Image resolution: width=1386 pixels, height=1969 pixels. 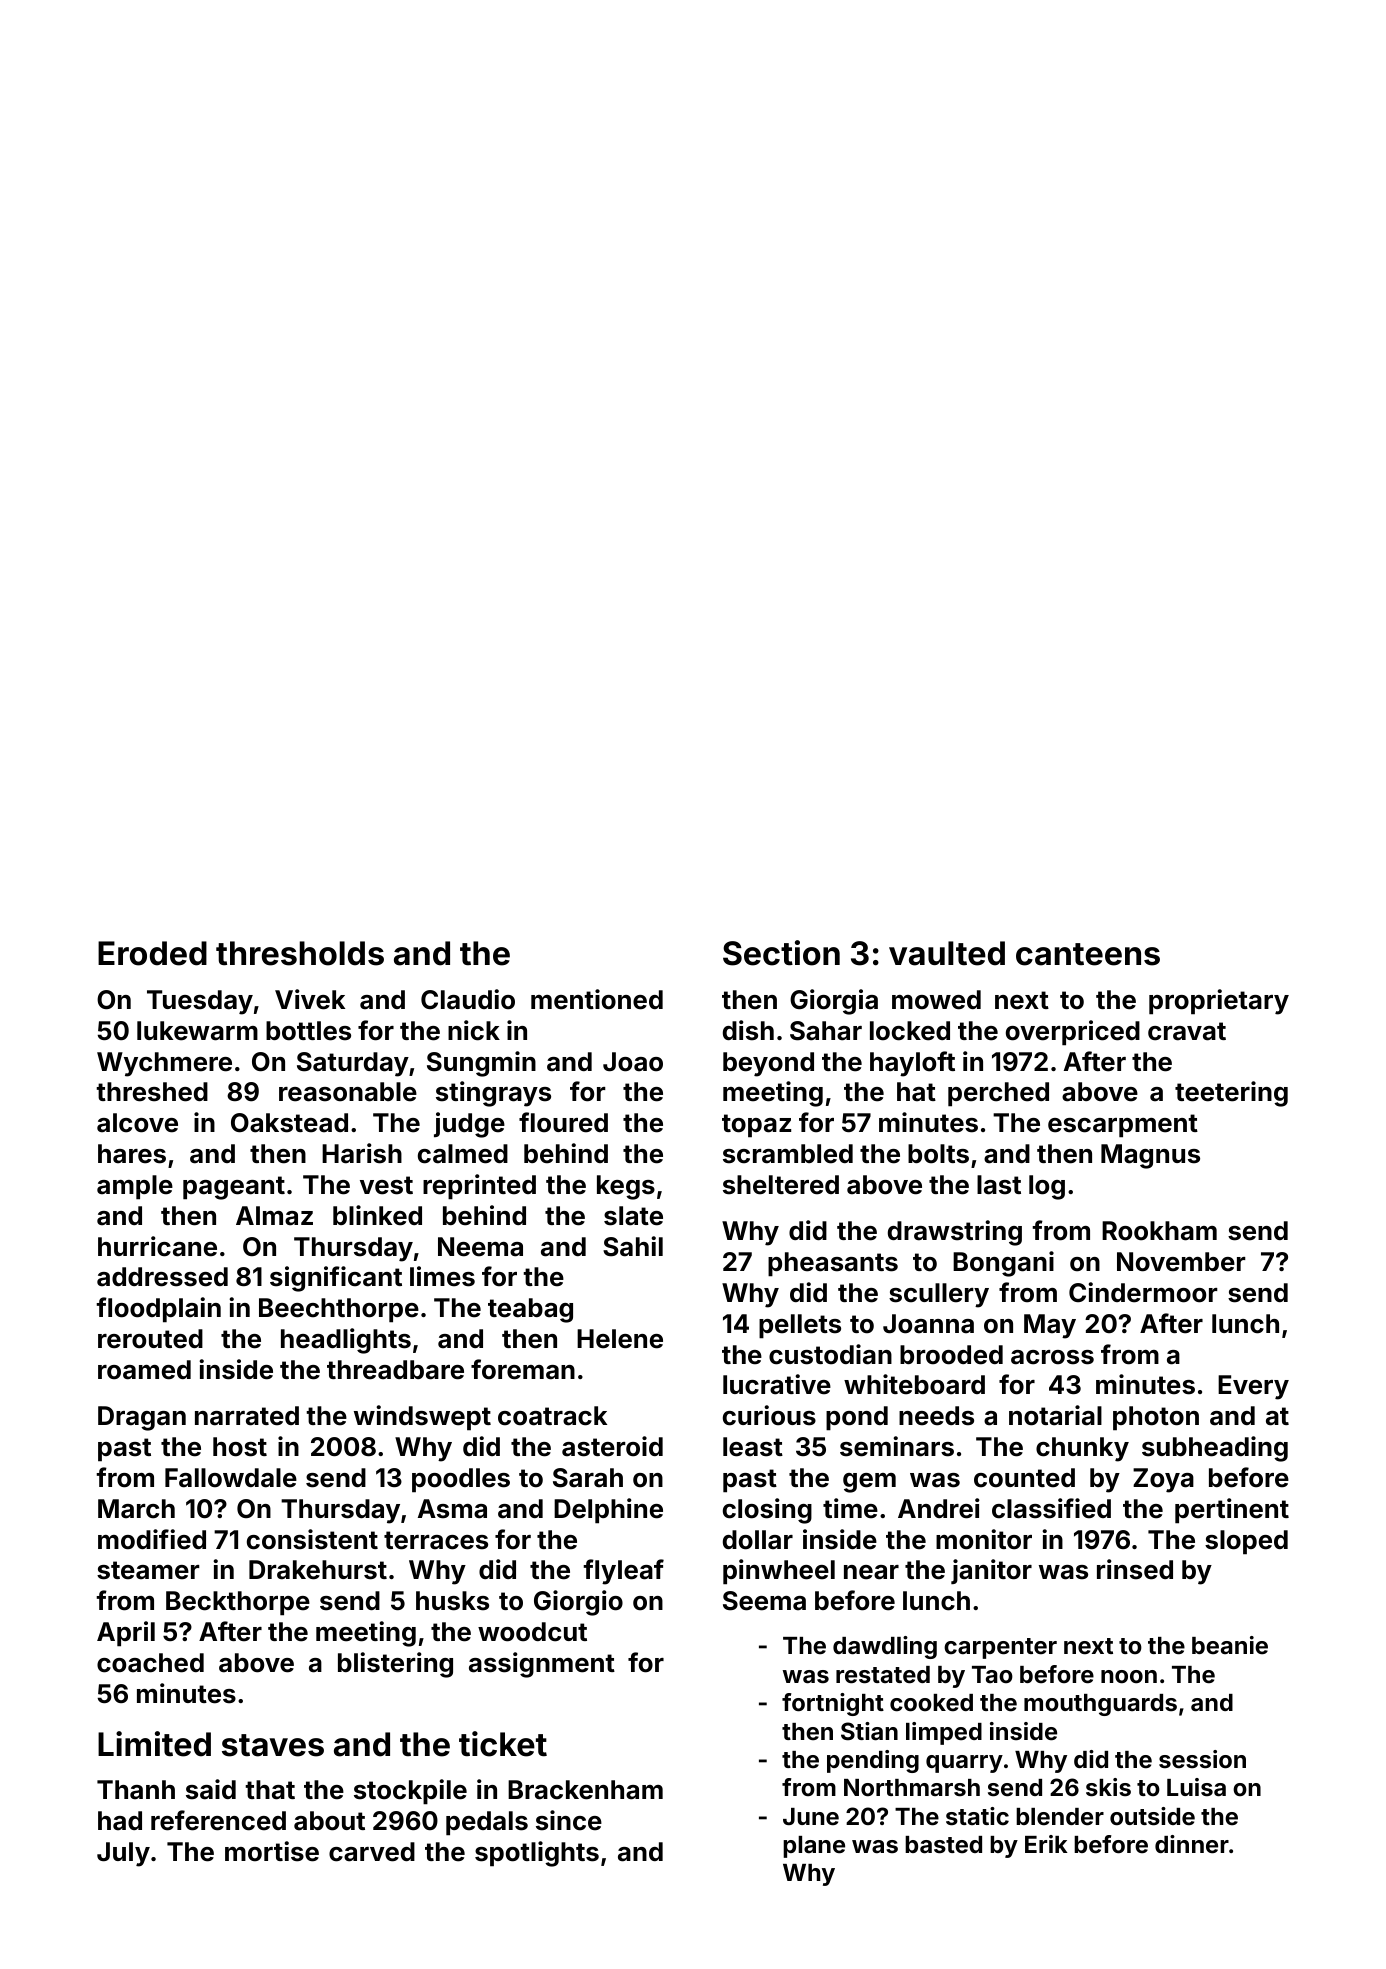 I want to click on headlights, so click(x=346, y=1341).
